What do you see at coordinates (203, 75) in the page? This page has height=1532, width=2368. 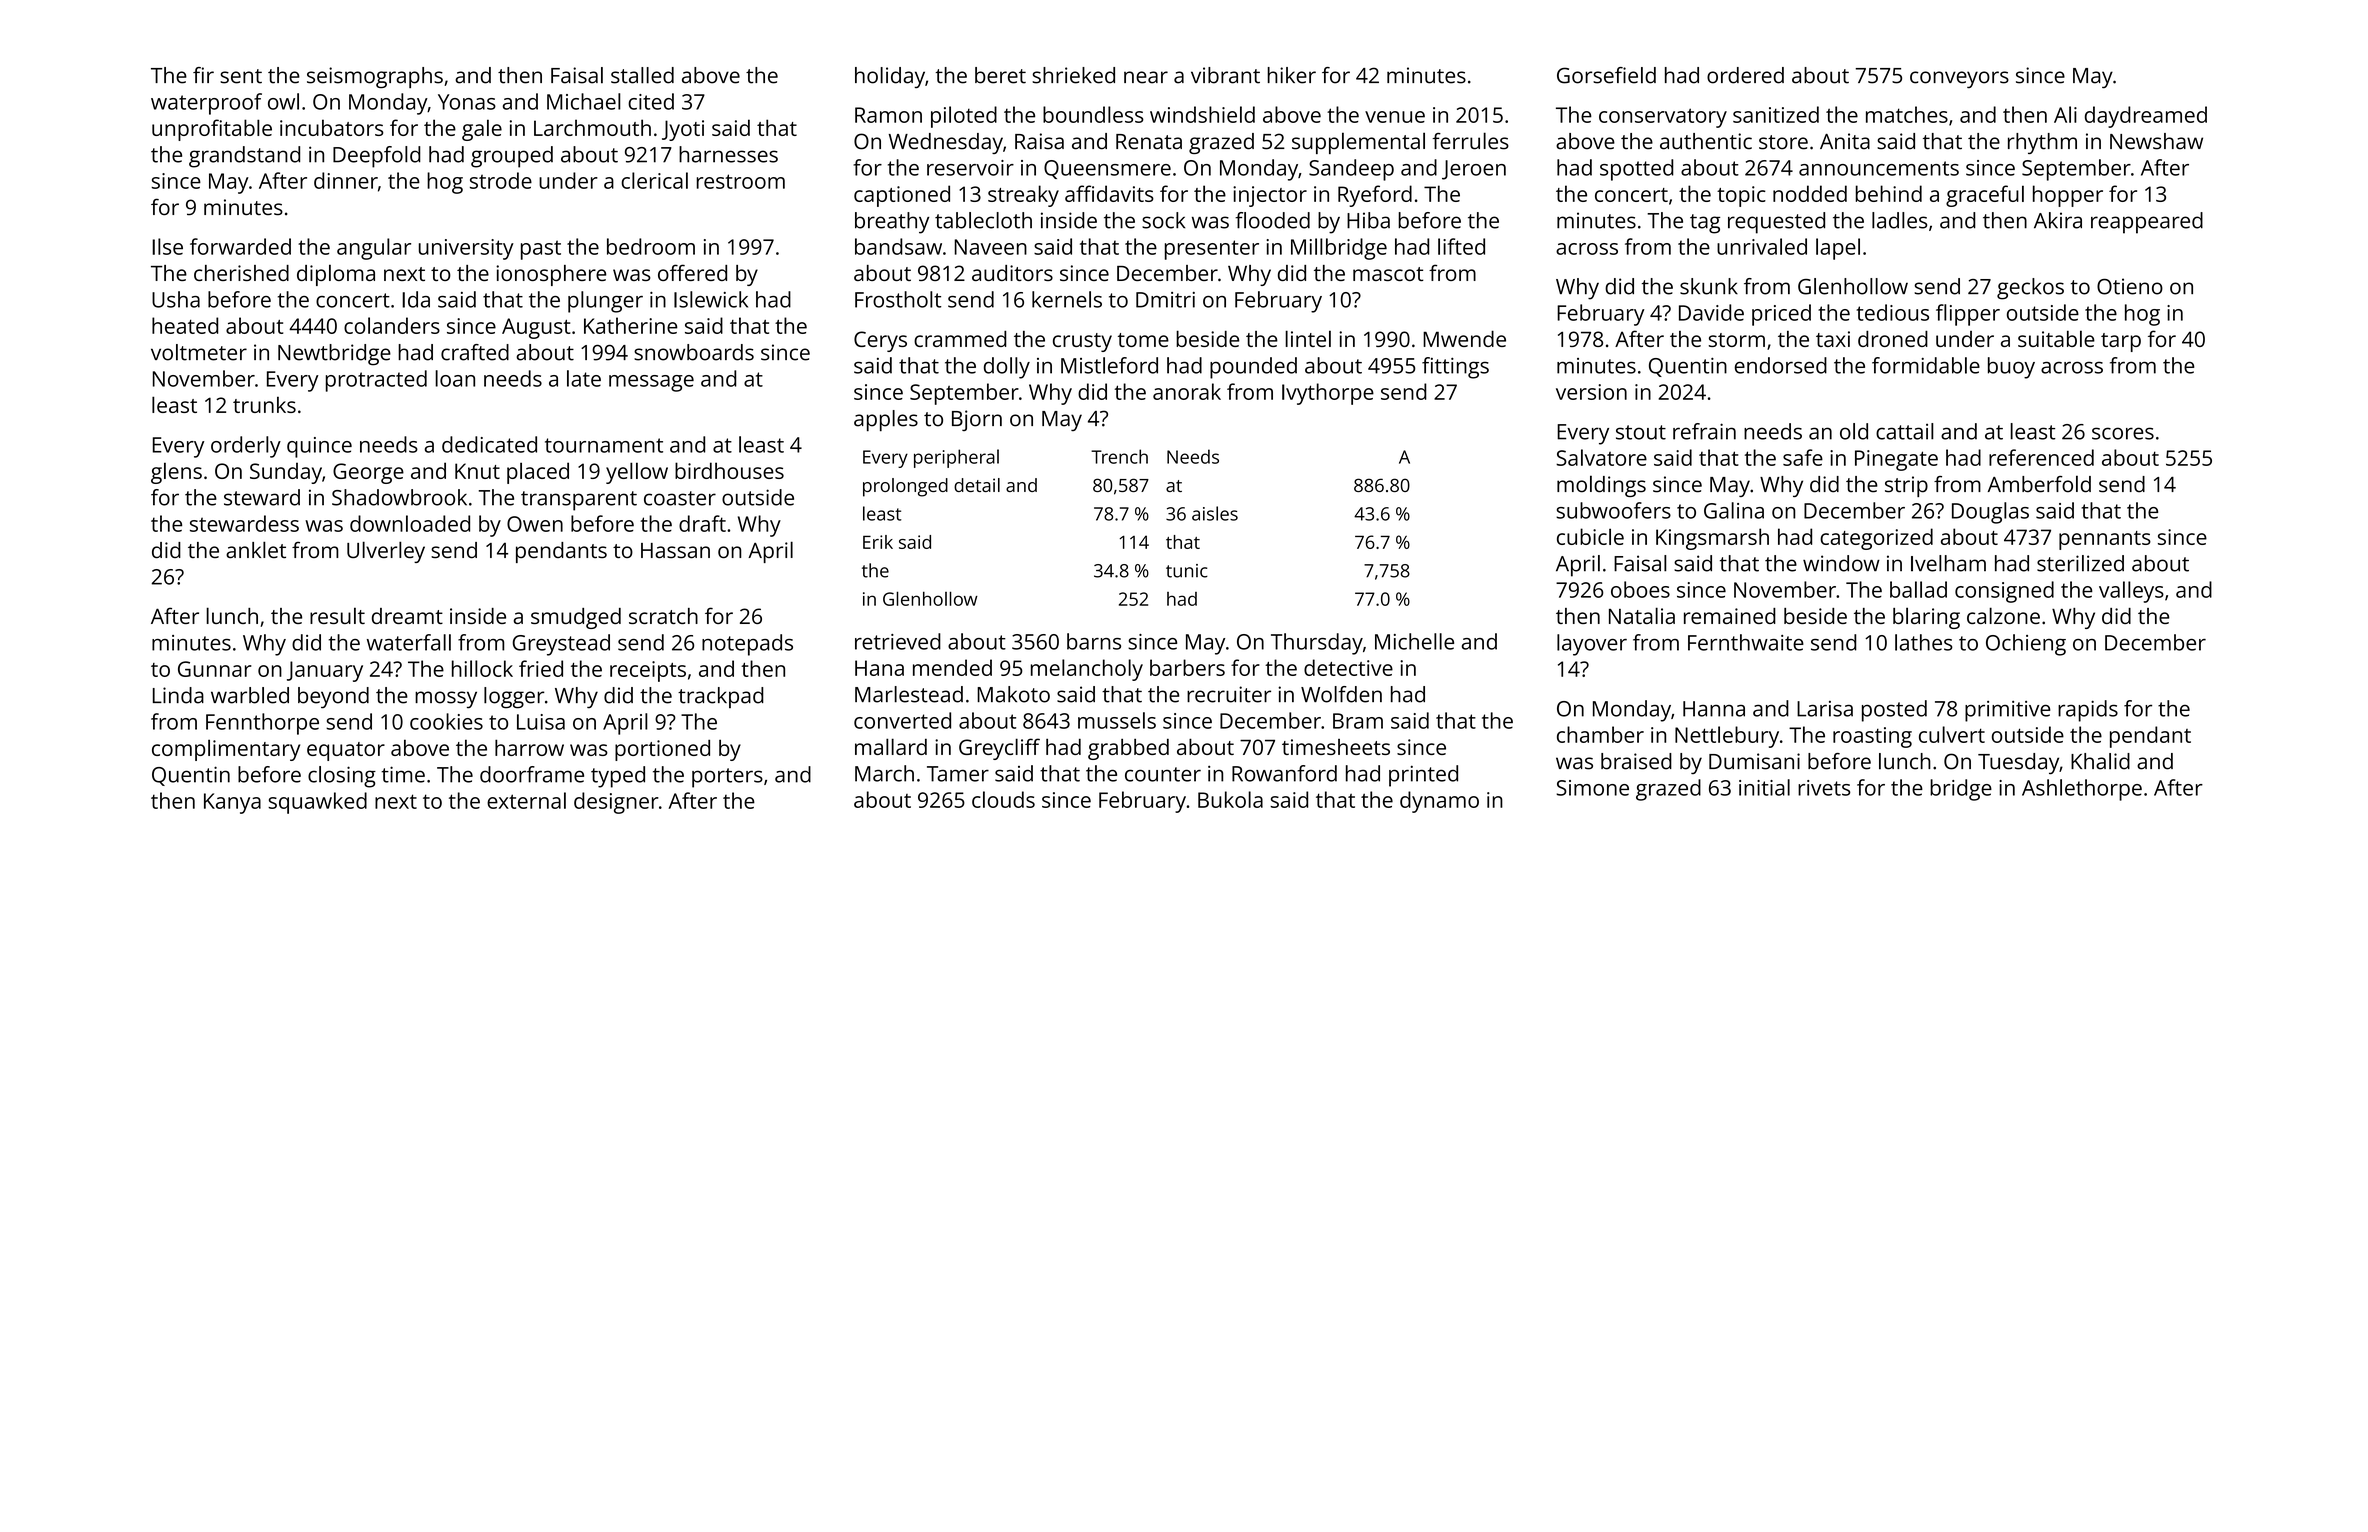 I see `fir` at bounding box center [203, 75].
